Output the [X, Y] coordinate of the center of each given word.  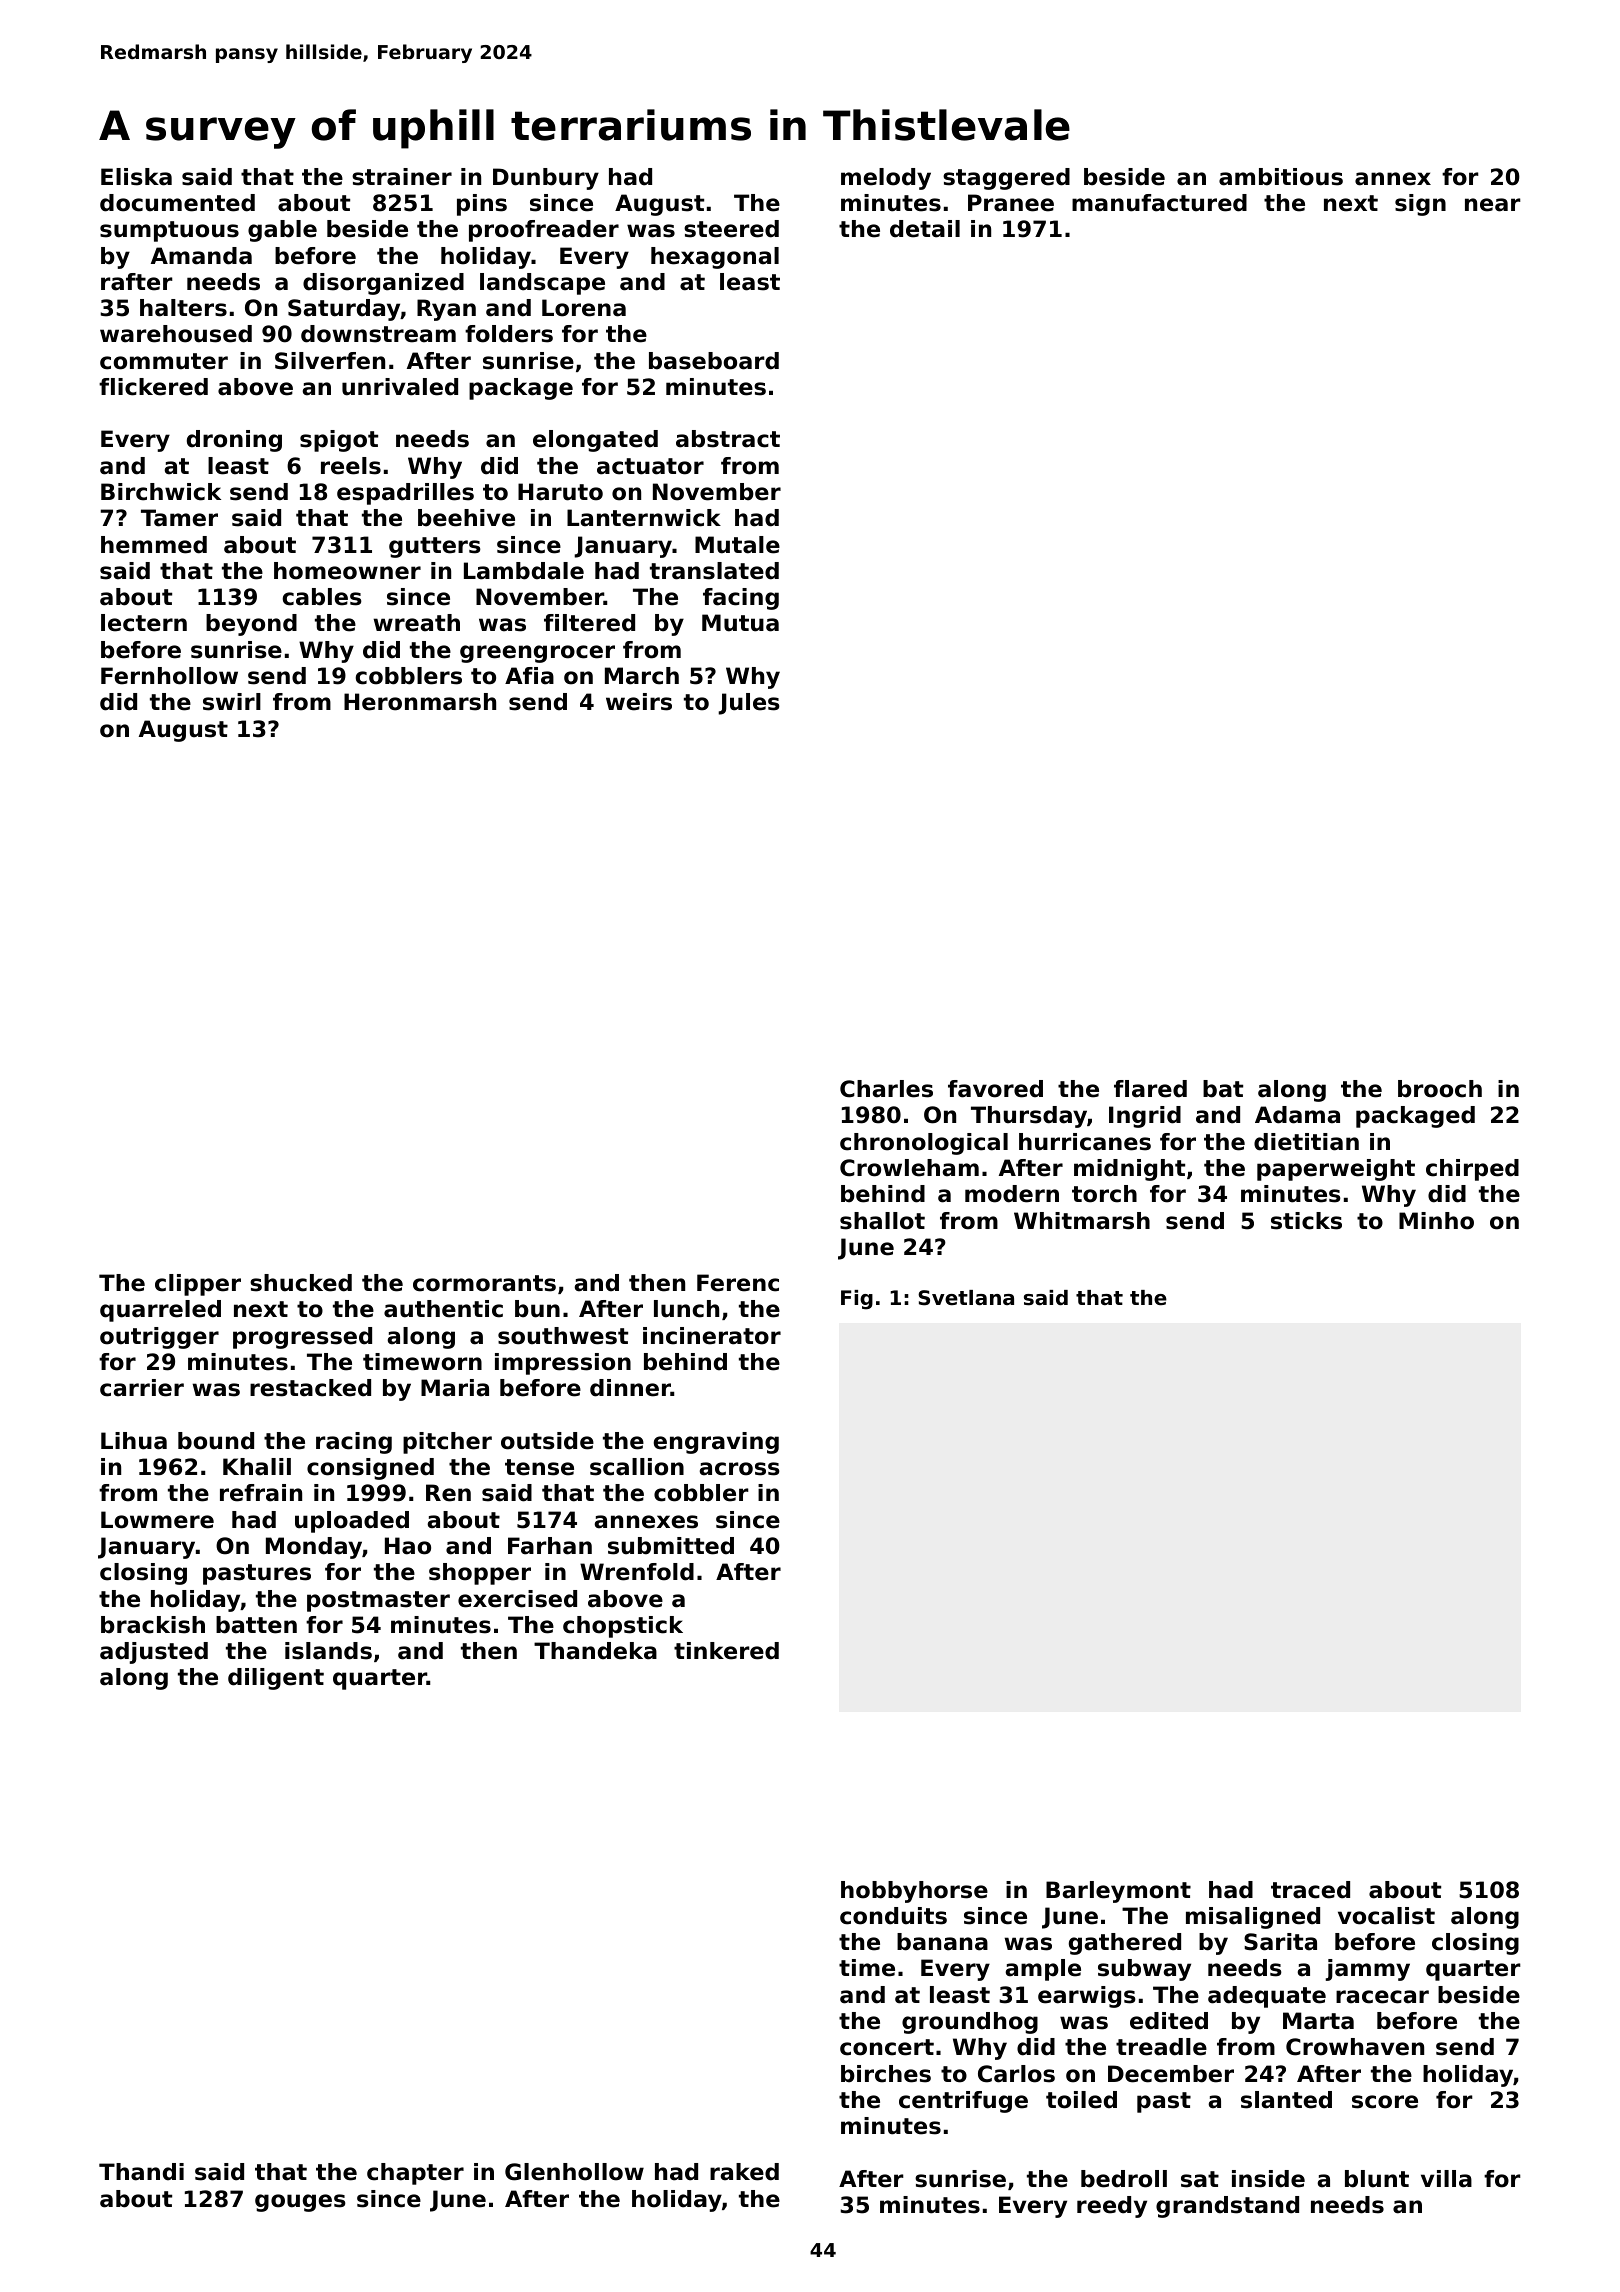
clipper [198, 1285]
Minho [1436, 1221]
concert [887, 2047]
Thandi [141, 2172]
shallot [882, 1221]
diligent [276, 1679]
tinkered [726, 1651]
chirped [1472, 1170]
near [1493, 205]
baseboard [714, 361]
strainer [402, 177]
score [1385, 2102]
